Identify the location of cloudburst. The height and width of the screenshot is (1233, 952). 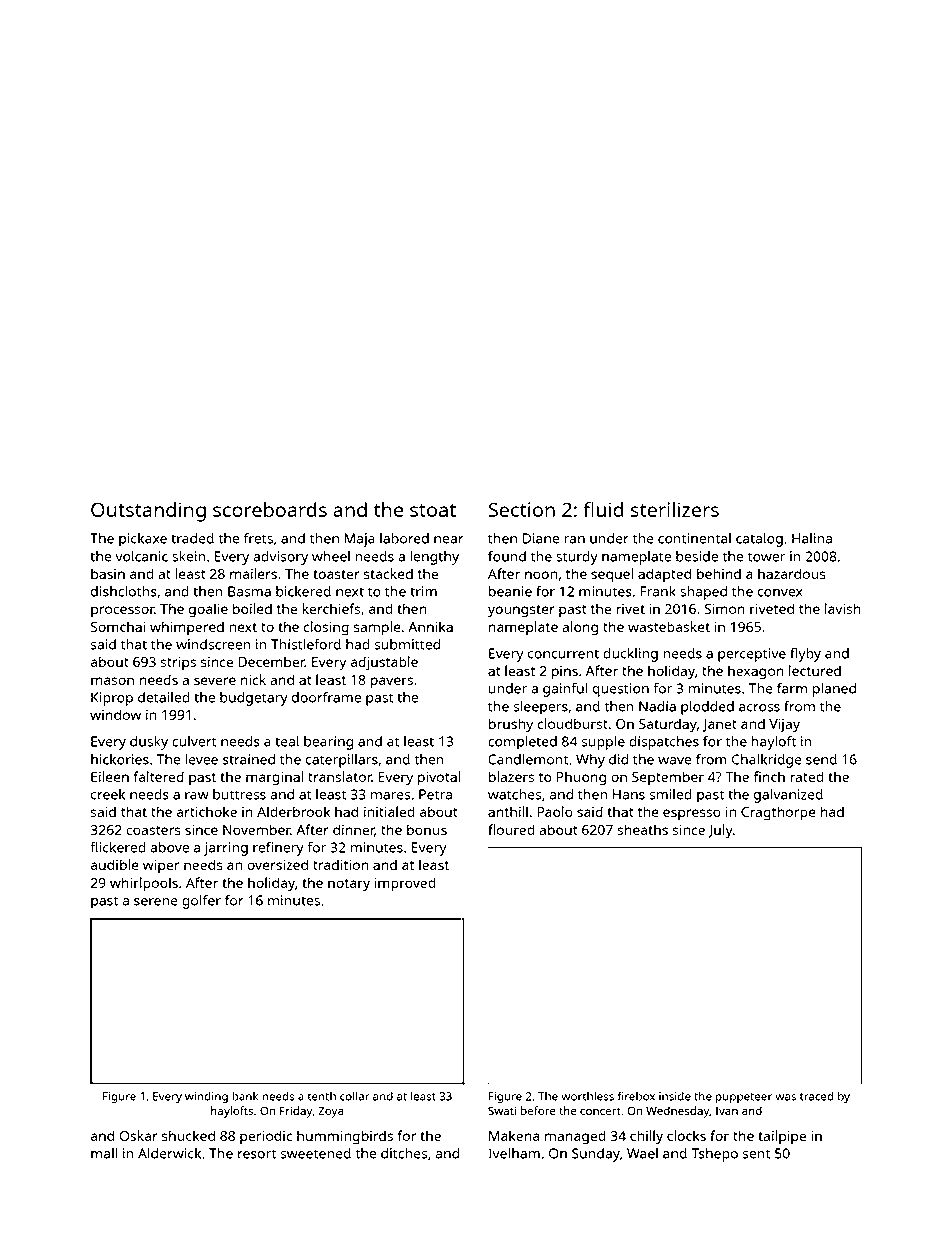
(572, 723).
